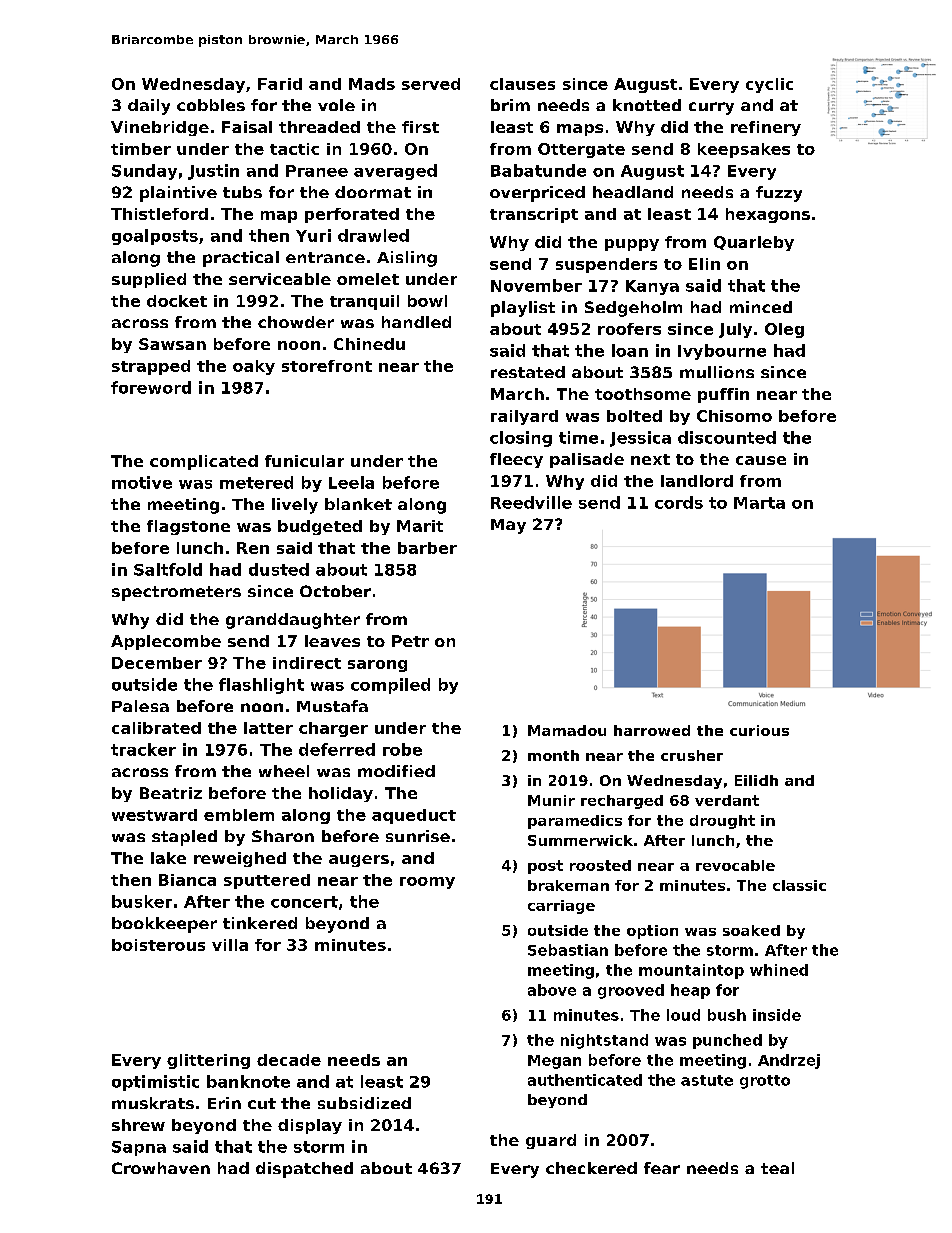  What do you see at coordinates (697, 481) in the screenshot?
I see `landlord` at bounding box center [697, 481].
